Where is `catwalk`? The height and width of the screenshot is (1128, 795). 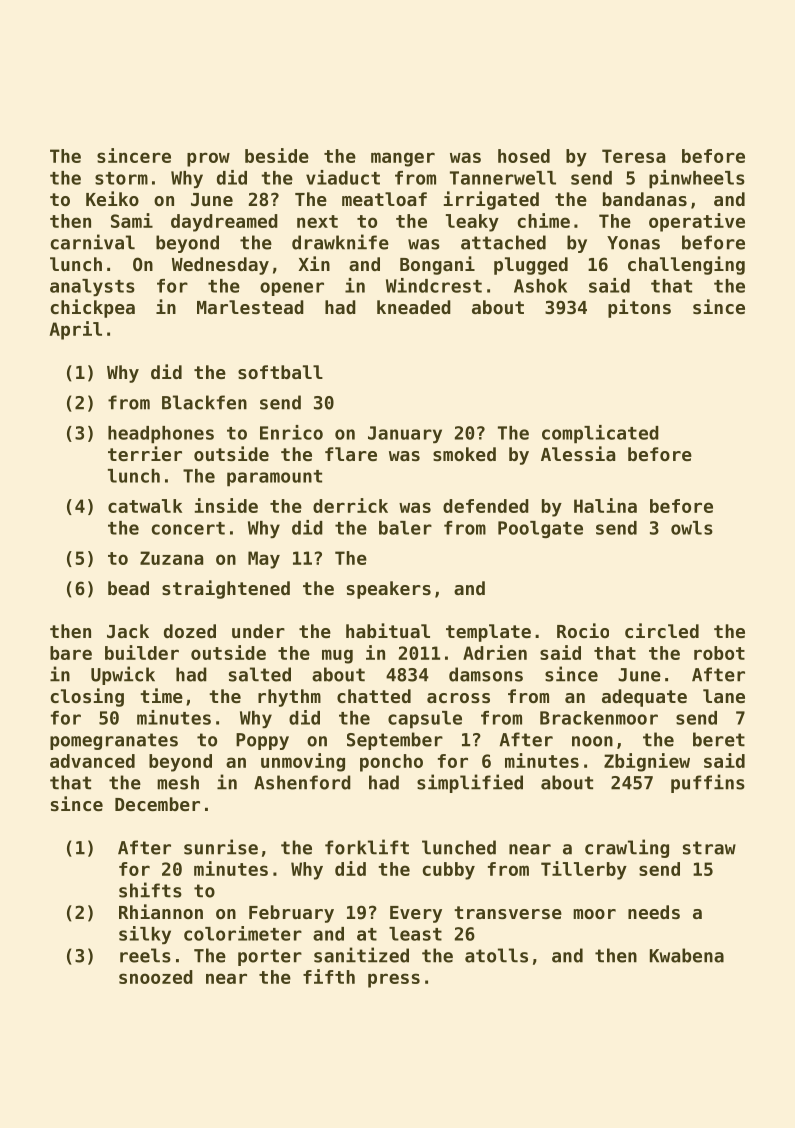 catwalk is located at coordinates (145, 506).
